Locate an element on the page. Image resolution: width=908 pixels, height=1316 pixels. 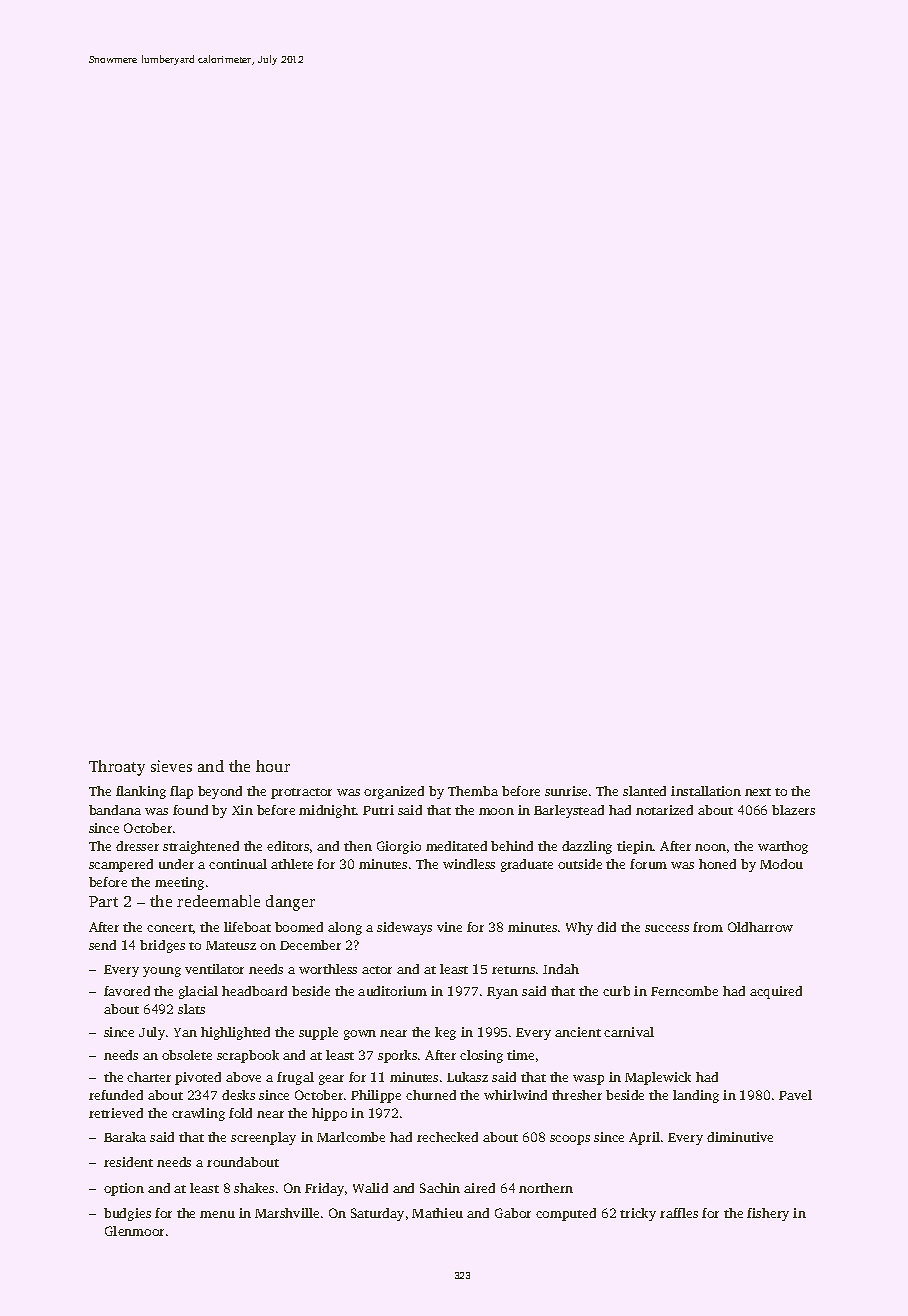
Oldharrow is located at coordinates (760, 927).
